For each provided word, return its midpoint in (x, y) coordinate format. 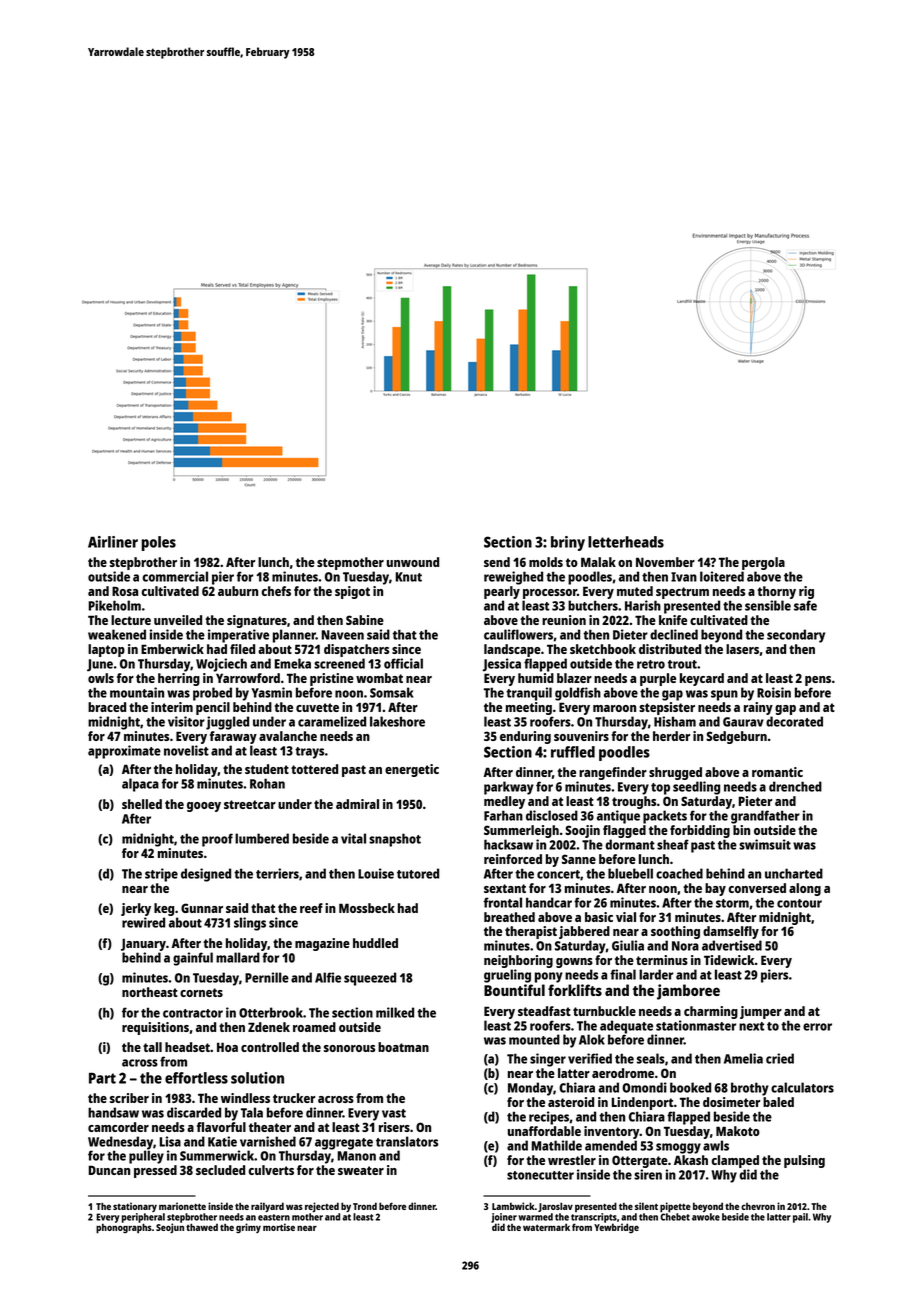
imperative (238, 636)
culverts (271, 1170)
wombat (379, 678)
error (817, 1027)
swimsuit (765, 844)
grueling (507, 976)
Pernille (267, 977)
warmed (535, 1217)
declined (674, 634)
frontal (503, 902)
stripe (161, 875)
